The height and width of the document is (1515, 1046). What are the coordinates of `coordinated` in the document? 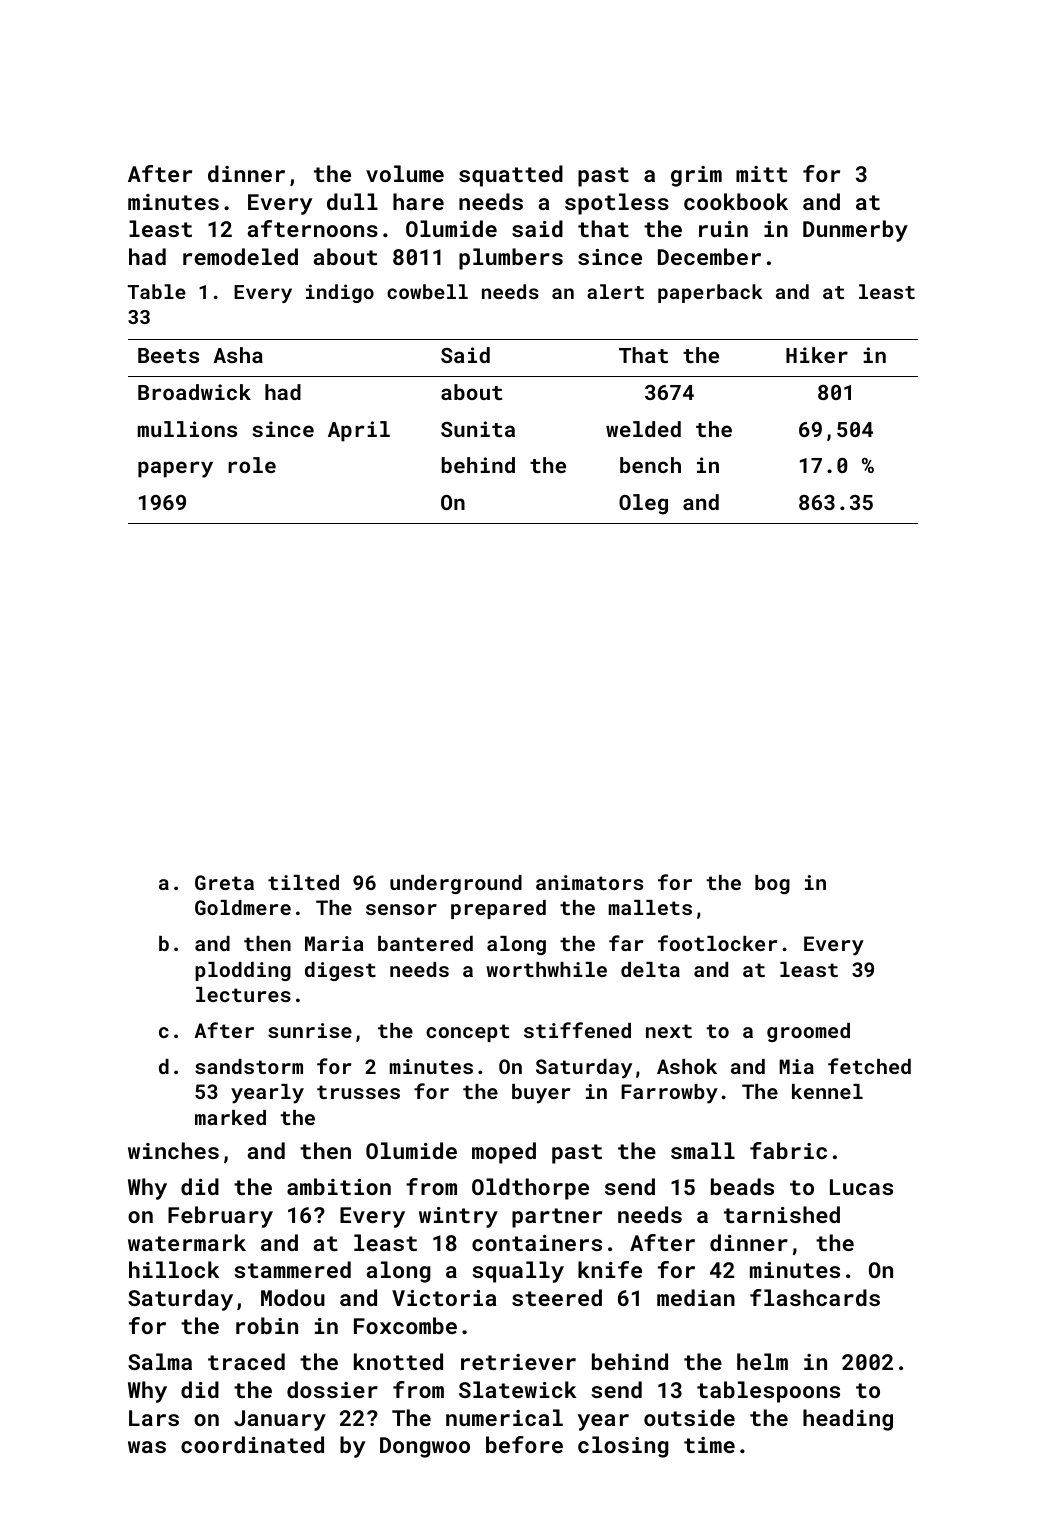 It's located at (252, 1444).
